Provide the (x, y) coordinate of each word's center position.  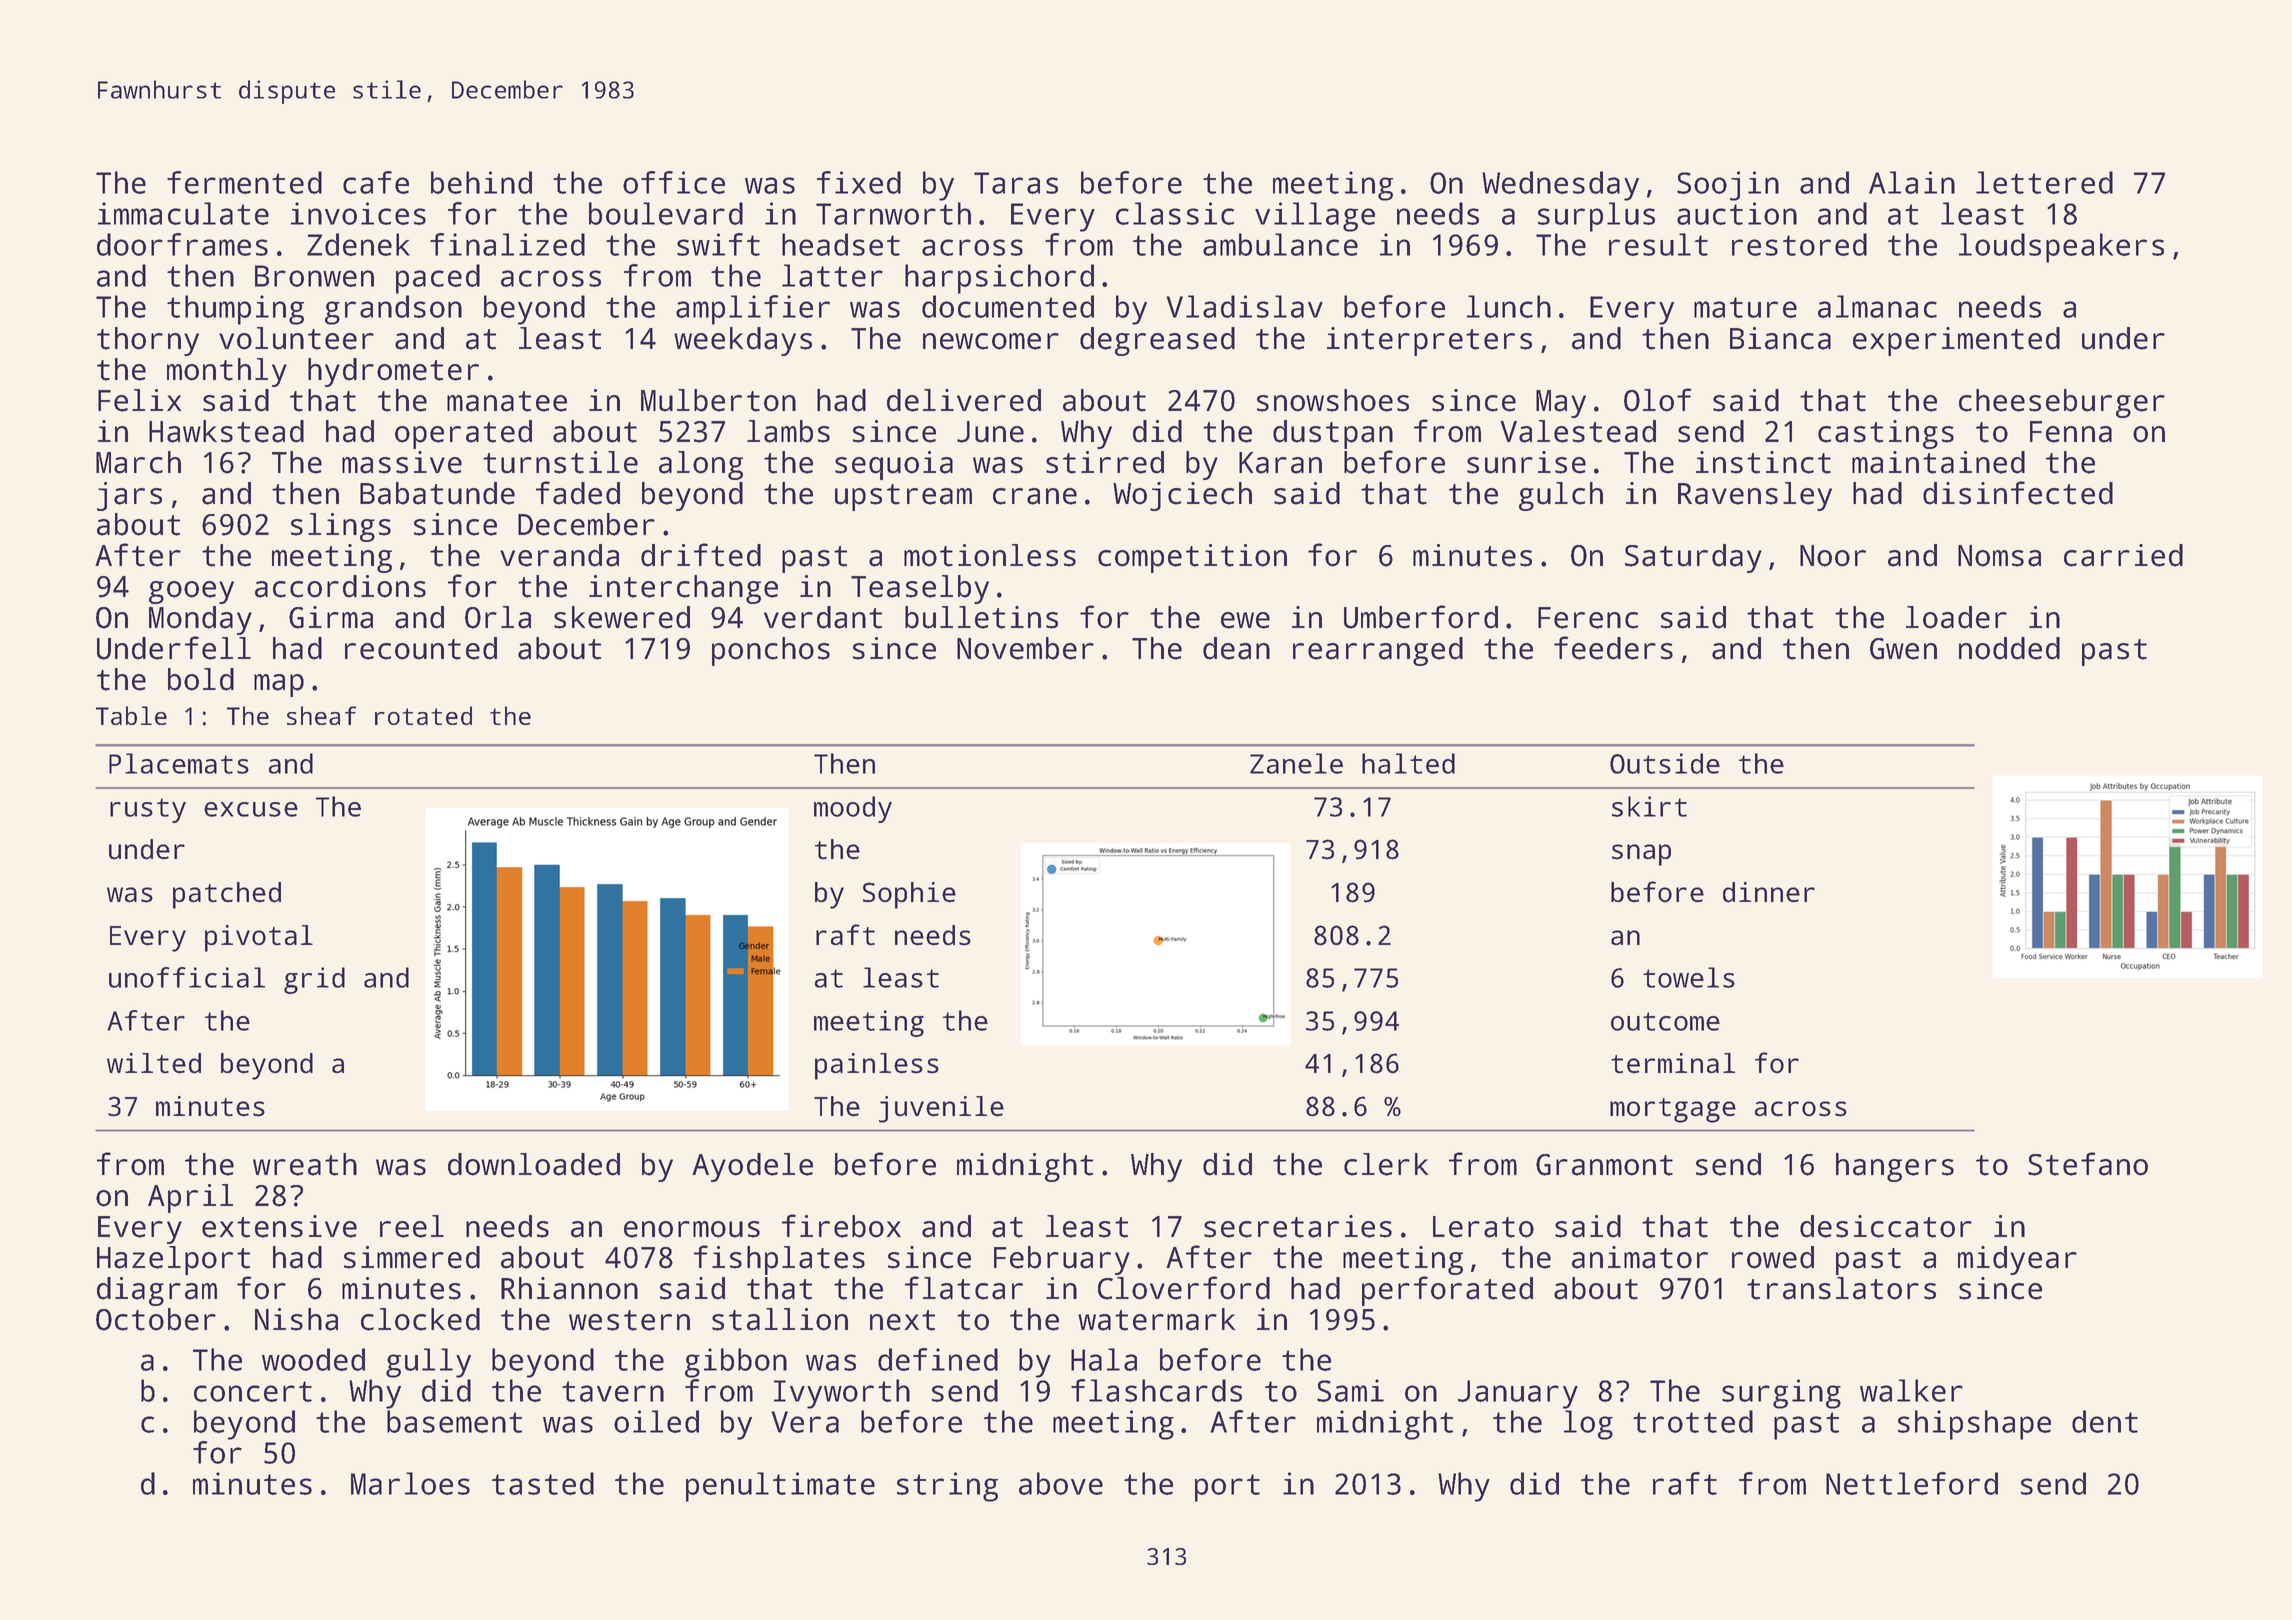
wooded (313, 1359)
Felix (139, 400)
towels (1689, 977)
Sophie (909, 895)
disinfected (2018, 493)
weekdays (743, 341)
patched (227, 895)
